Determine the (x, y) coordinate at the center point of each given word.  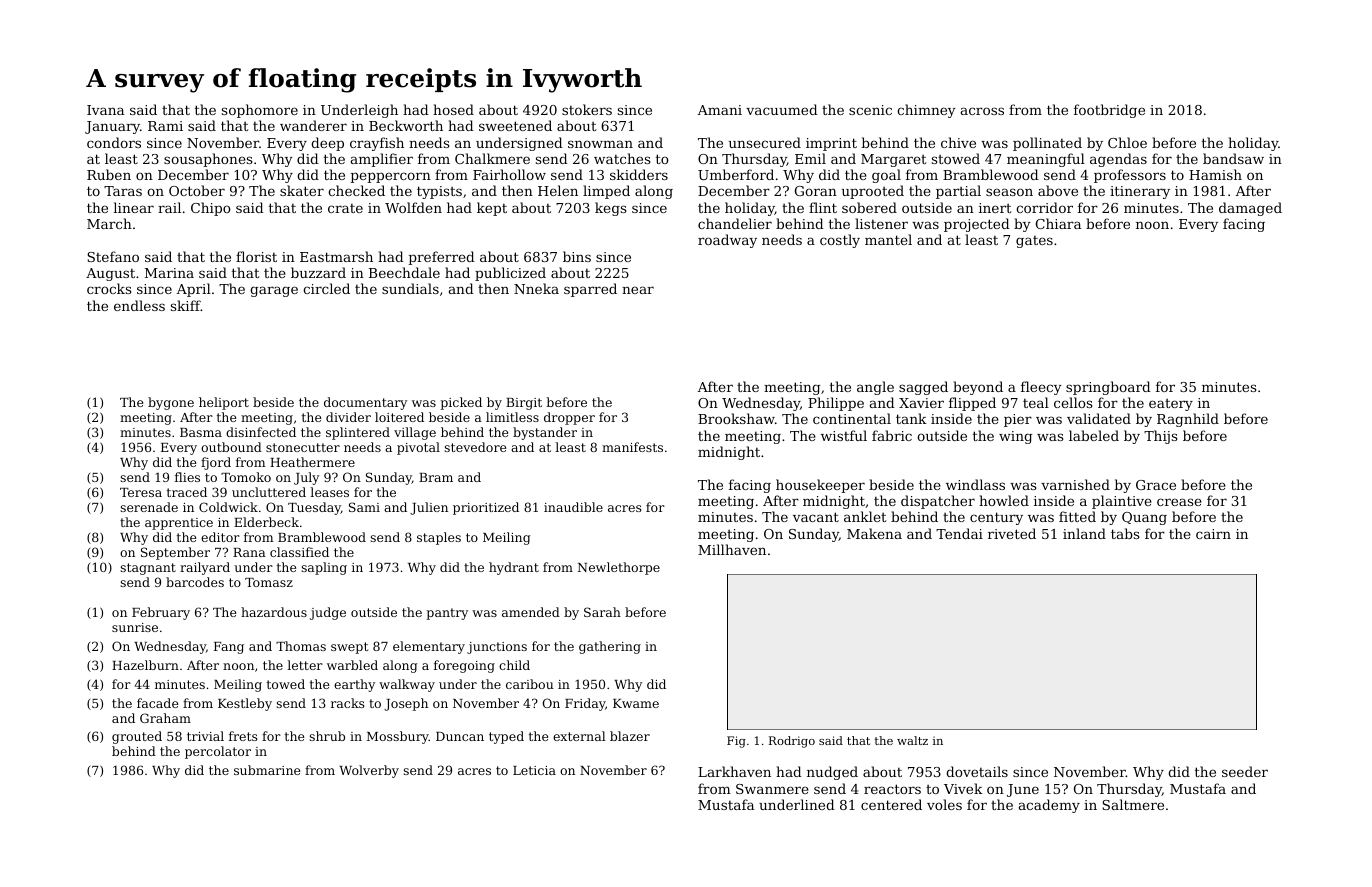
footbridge (1109, 111)
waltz (912, 740)
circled (326, 288)
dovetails (977, 771)
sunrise (135, 627)
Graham (165, 718)
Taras (123, 191)
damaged (1250, 209)
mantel (888, 239)
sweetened (515, 125)
